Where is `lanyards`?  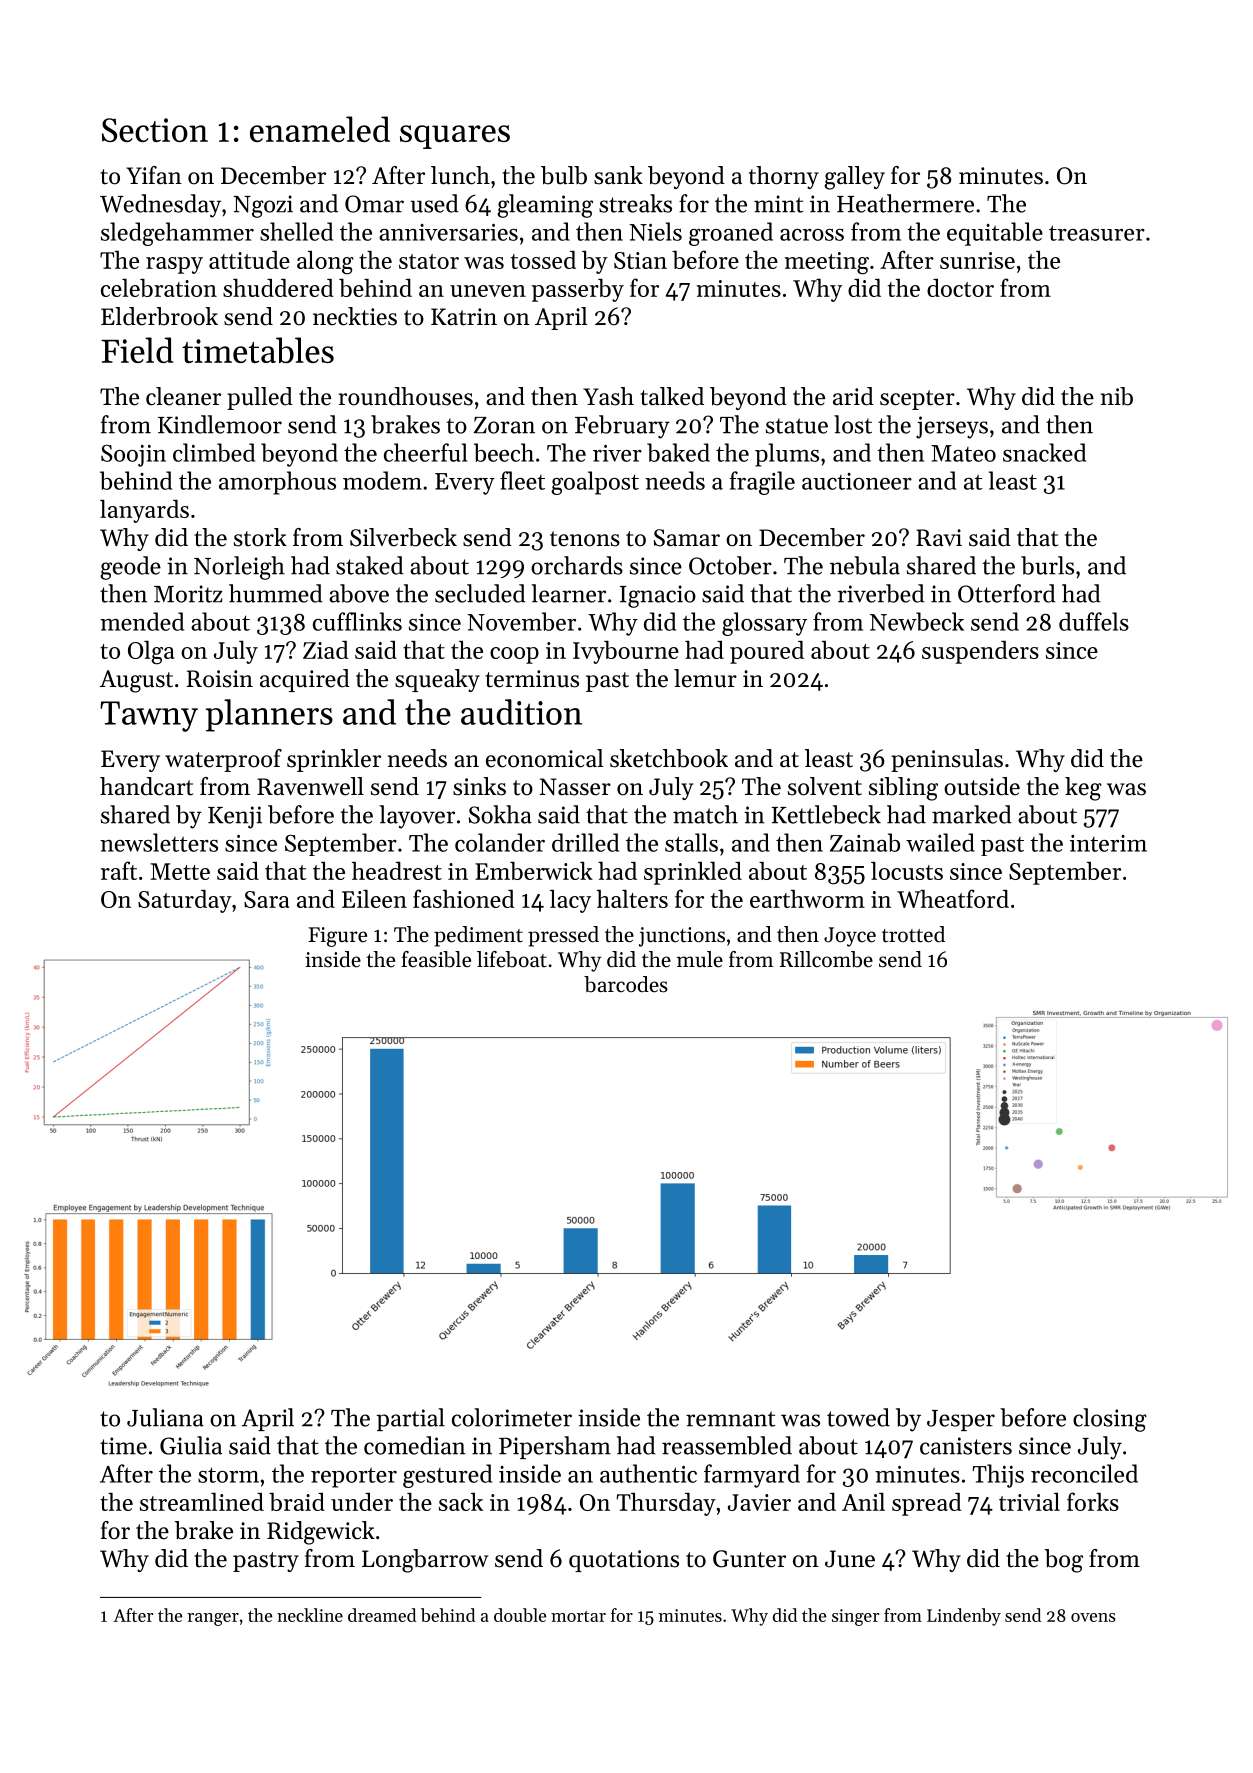
lanyards is located at coordinates (144, 511).
